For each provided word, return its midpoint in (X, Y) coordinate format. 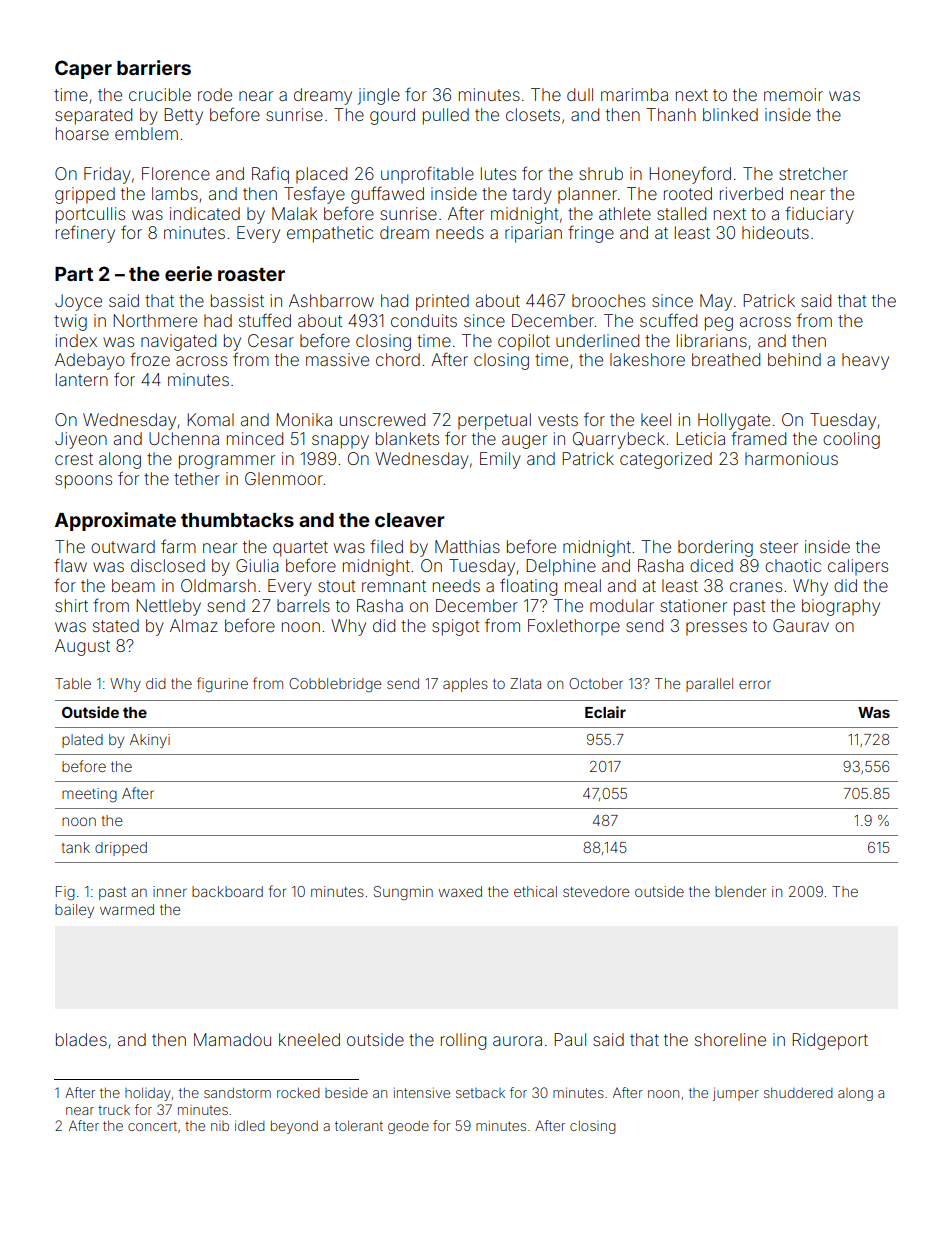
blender (740, 891)
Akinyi (150, 741)
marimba (634, 94)
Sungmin (403, 893)
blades (81, 1039)
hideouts (775, 232)
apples (465, 685)
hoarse (82, 133)
